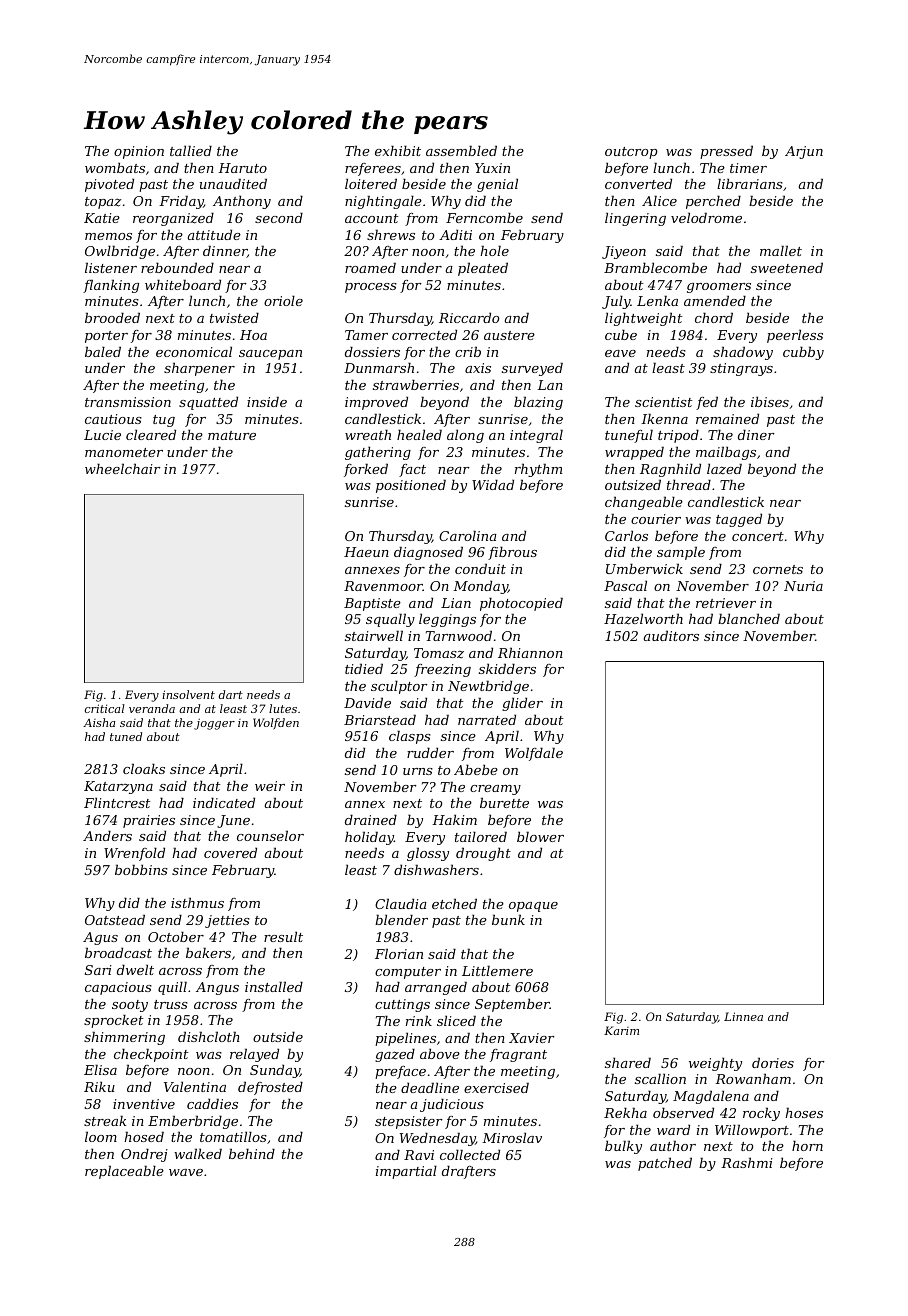 The image size is (908, 1316). Describe the element at coordinates (191, 150) in the page. I see `tallied` at that location.
